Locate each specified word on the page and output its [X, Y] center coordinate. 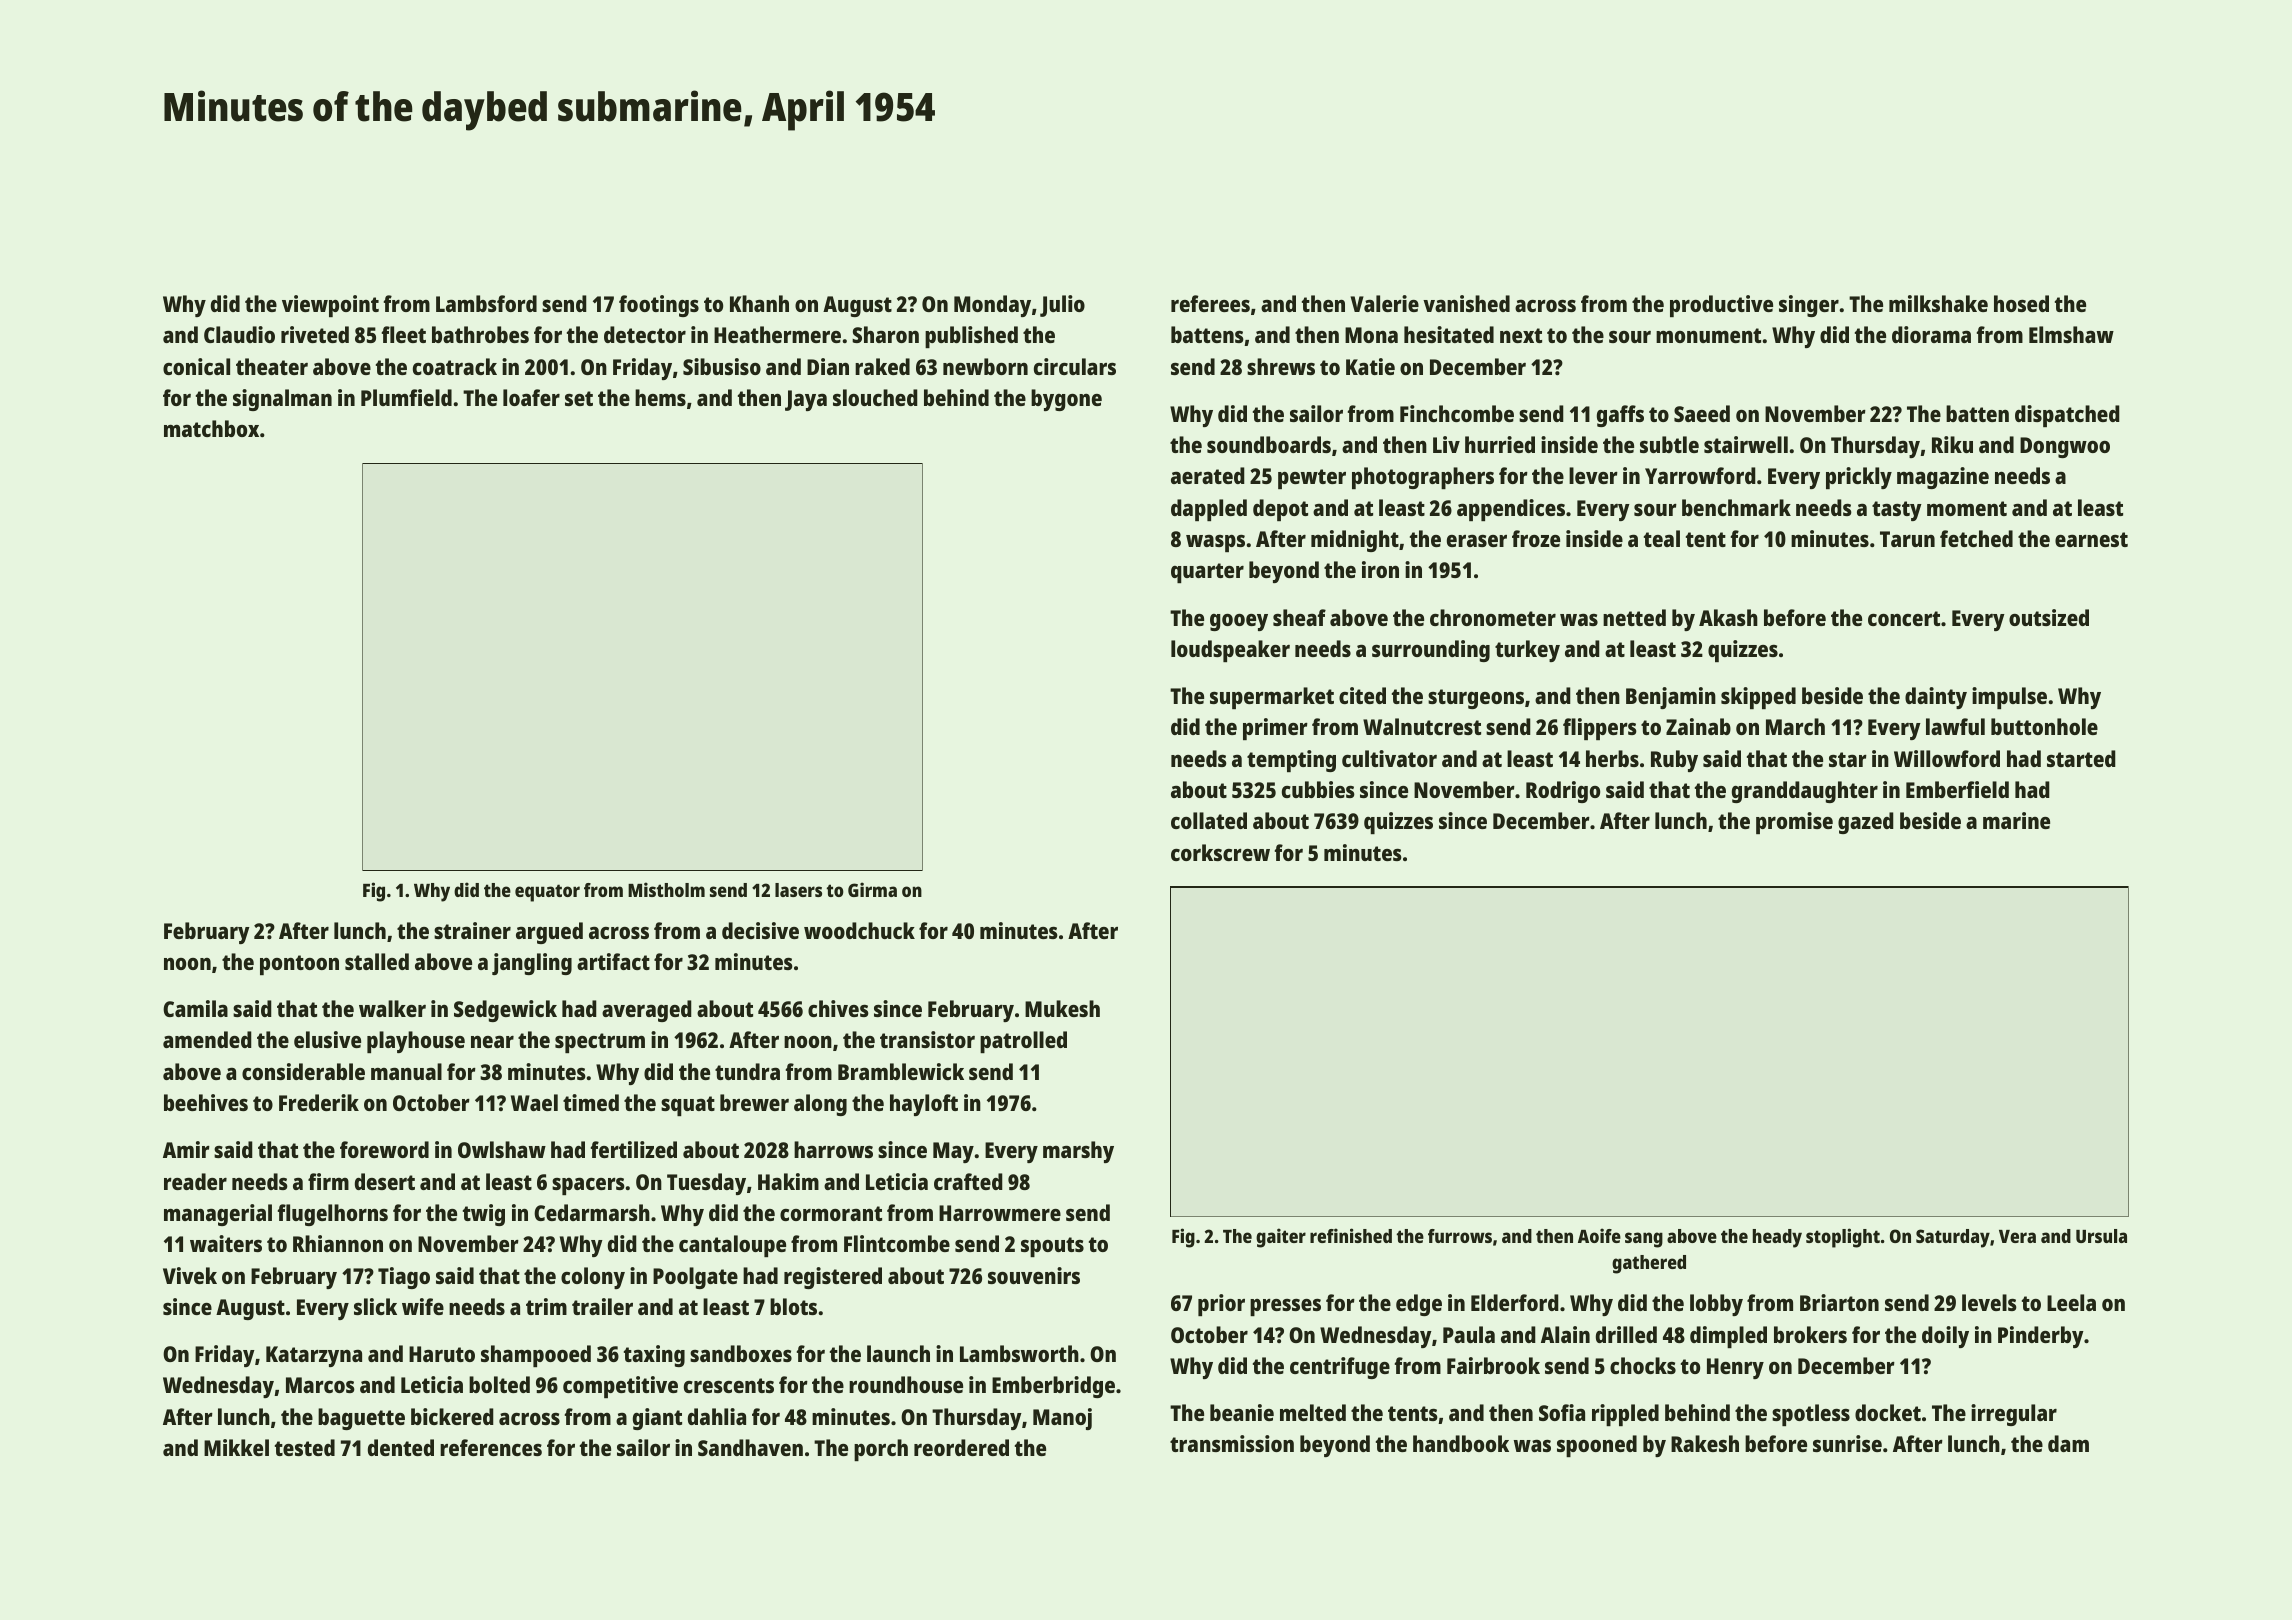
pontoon [299, 965]
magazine [1943, 478]
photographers [1423, 478]
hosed [2021, 303]
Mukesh [1062, 1008]
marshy [1078, 1152]
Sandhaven [750, 1447]
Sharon [885, 334]
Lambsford [486, 303]
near [492, 1042]
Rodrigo [1563, 792]
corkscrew [1220, 852]
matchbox [211, 428]
